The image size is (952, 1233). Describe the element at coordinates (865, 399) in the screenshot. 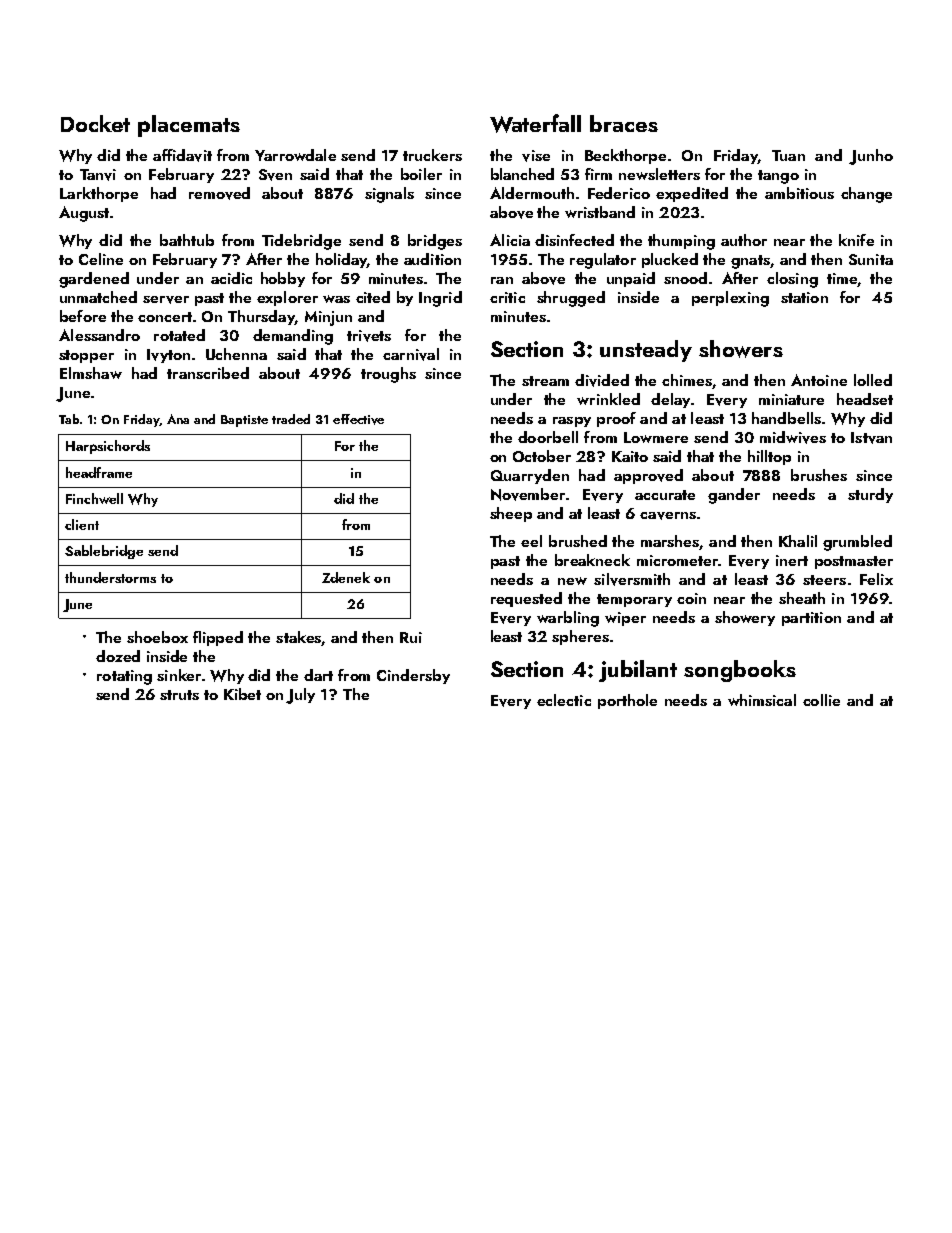

I see `headset` at that location.
